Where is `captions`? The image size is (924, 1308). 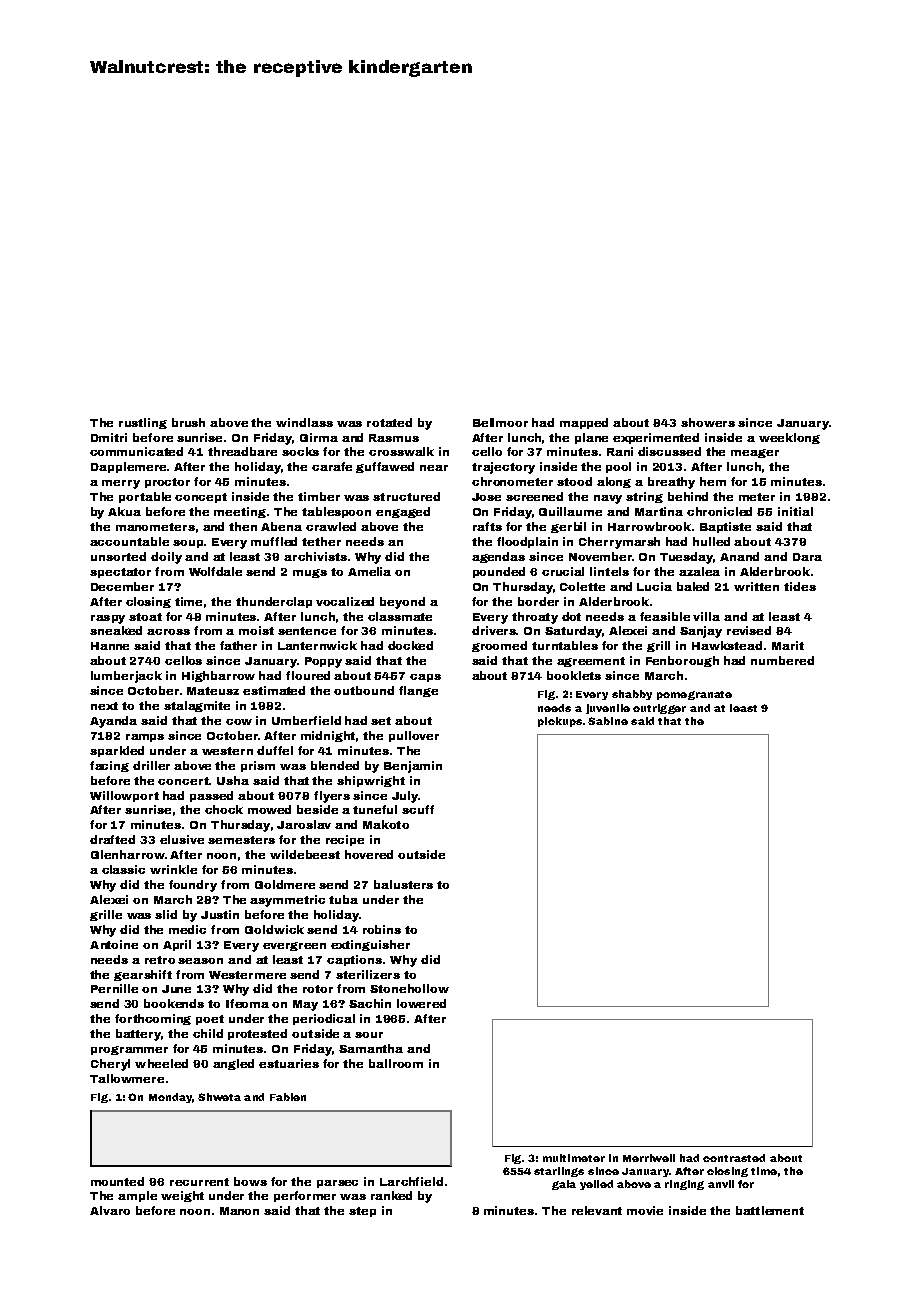 captions is located at coordinates (354, 960).
